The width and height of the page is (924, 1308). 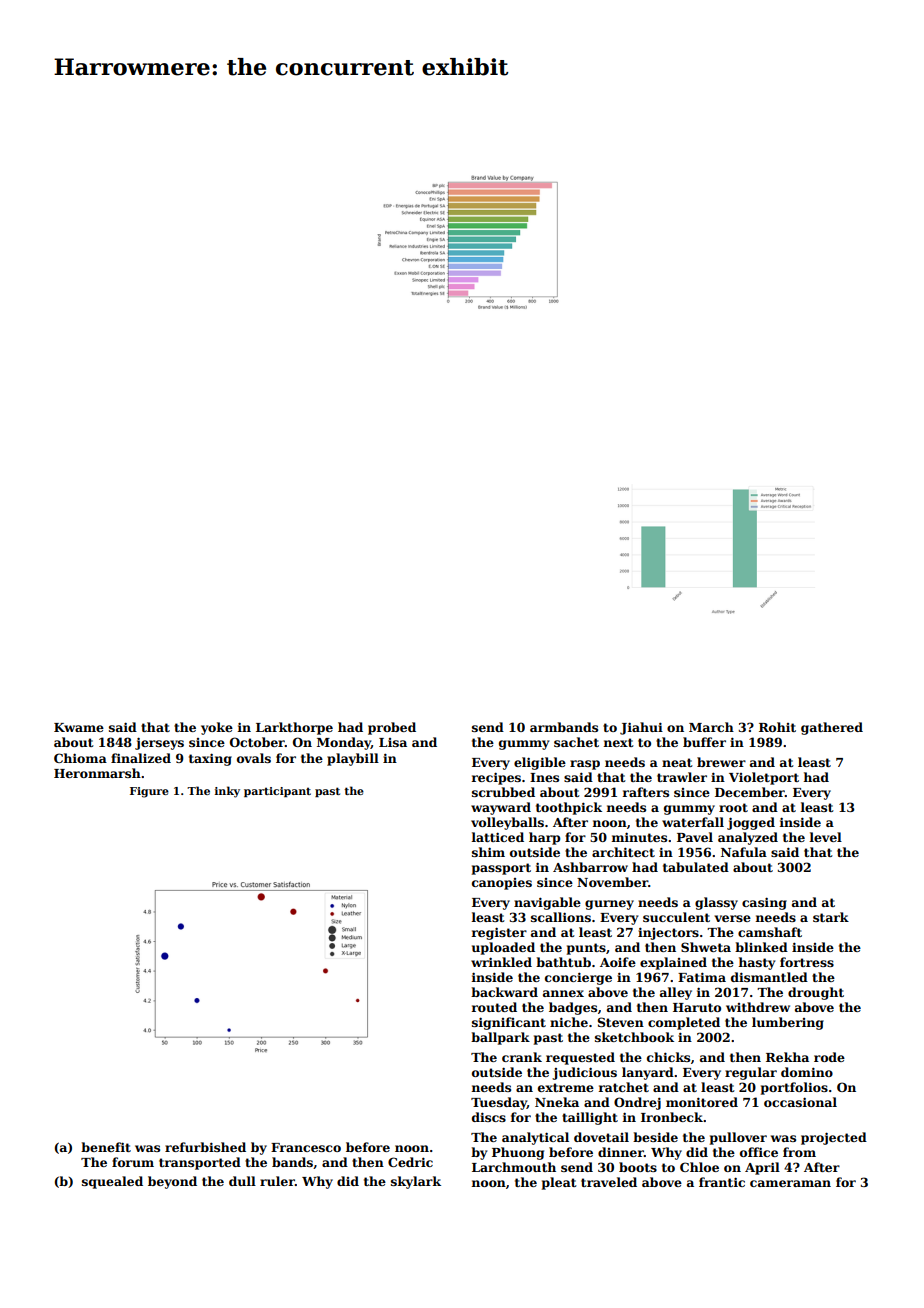 I want to click on eligible, so click(x=540, y=763).
